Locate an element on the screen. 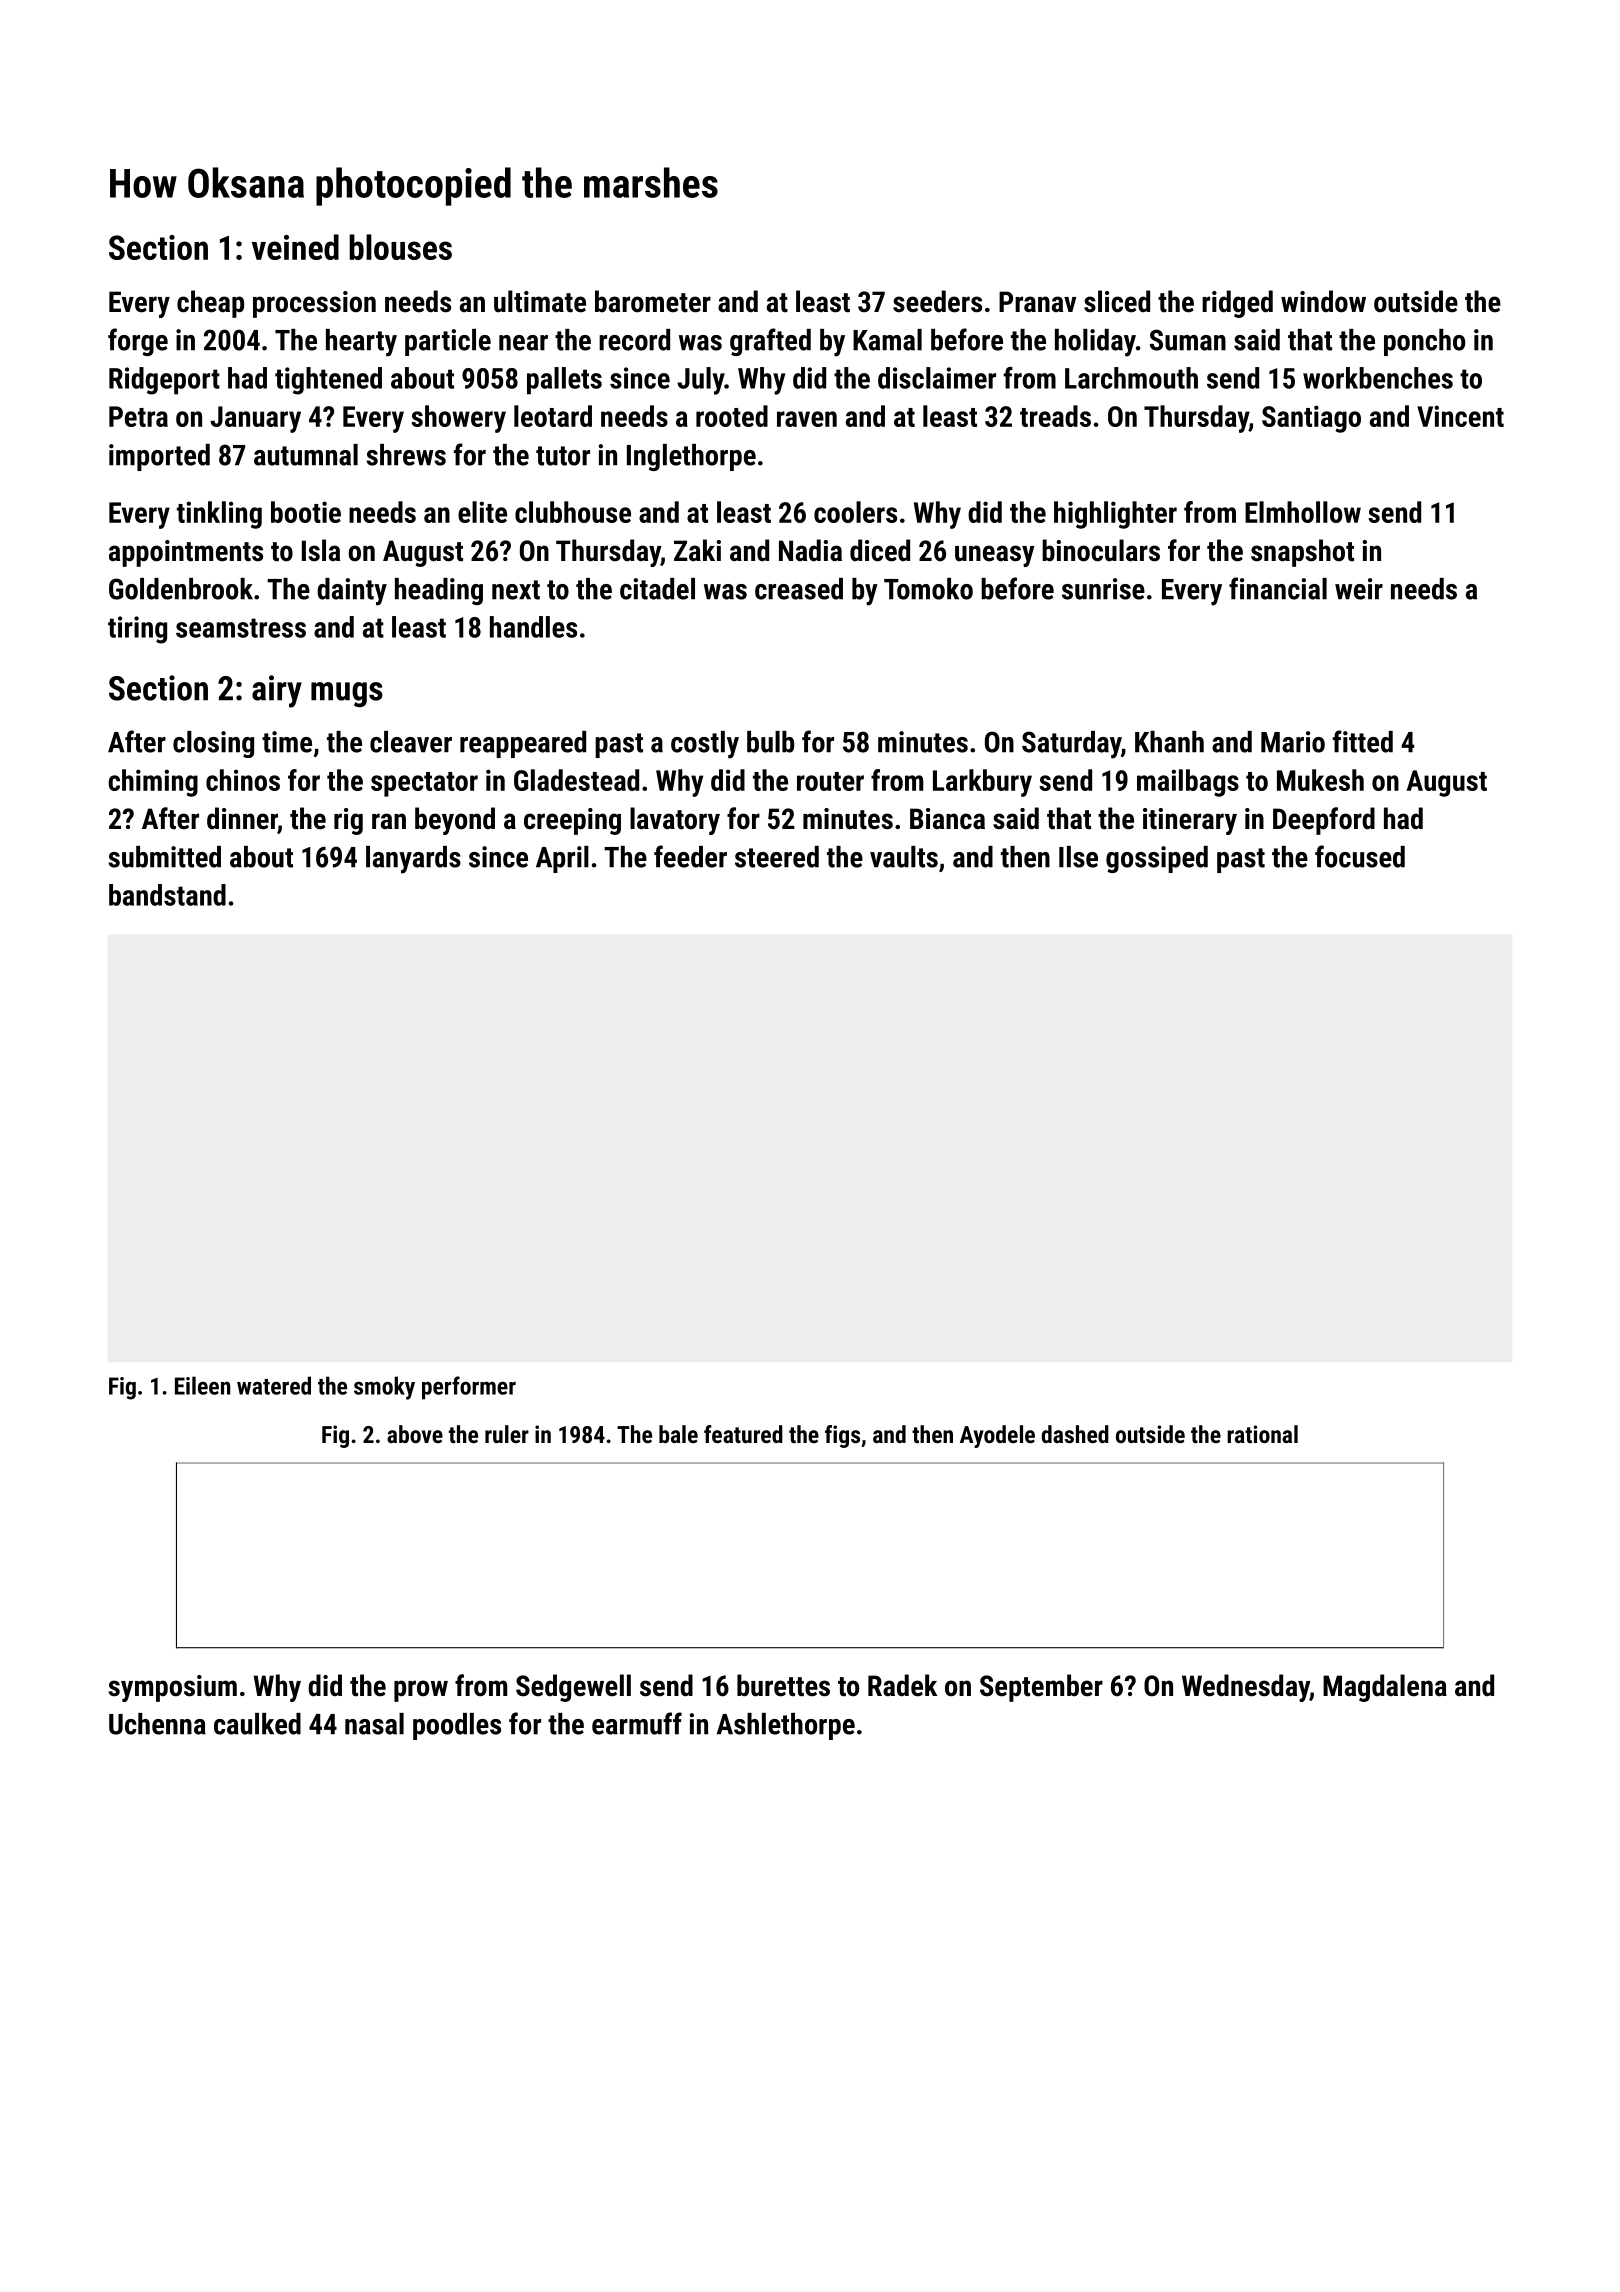  bandstand is located at coordinates (167, 895).
